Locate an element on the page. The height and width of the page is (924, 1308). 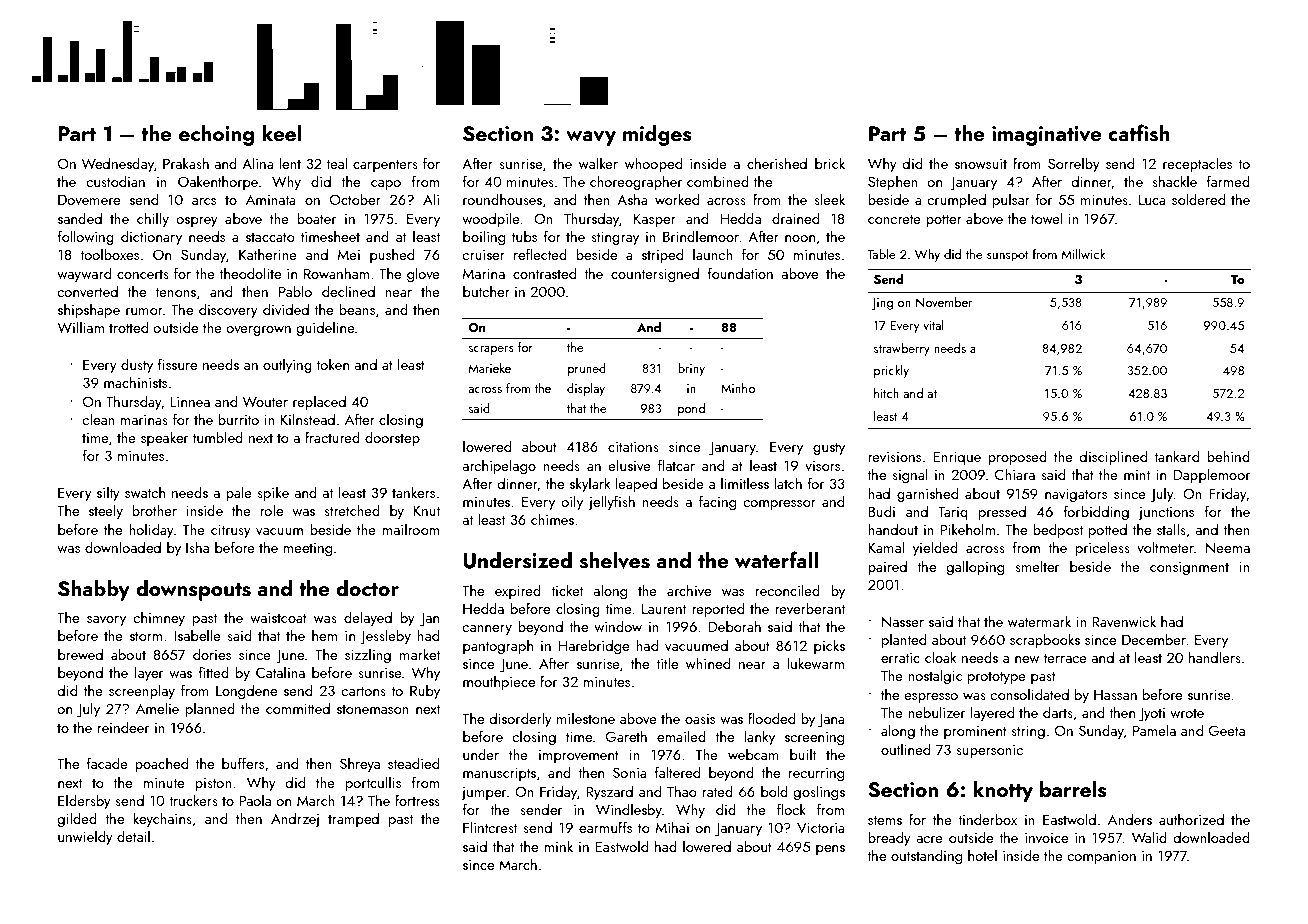
following is located at coordinates (86, 237).
